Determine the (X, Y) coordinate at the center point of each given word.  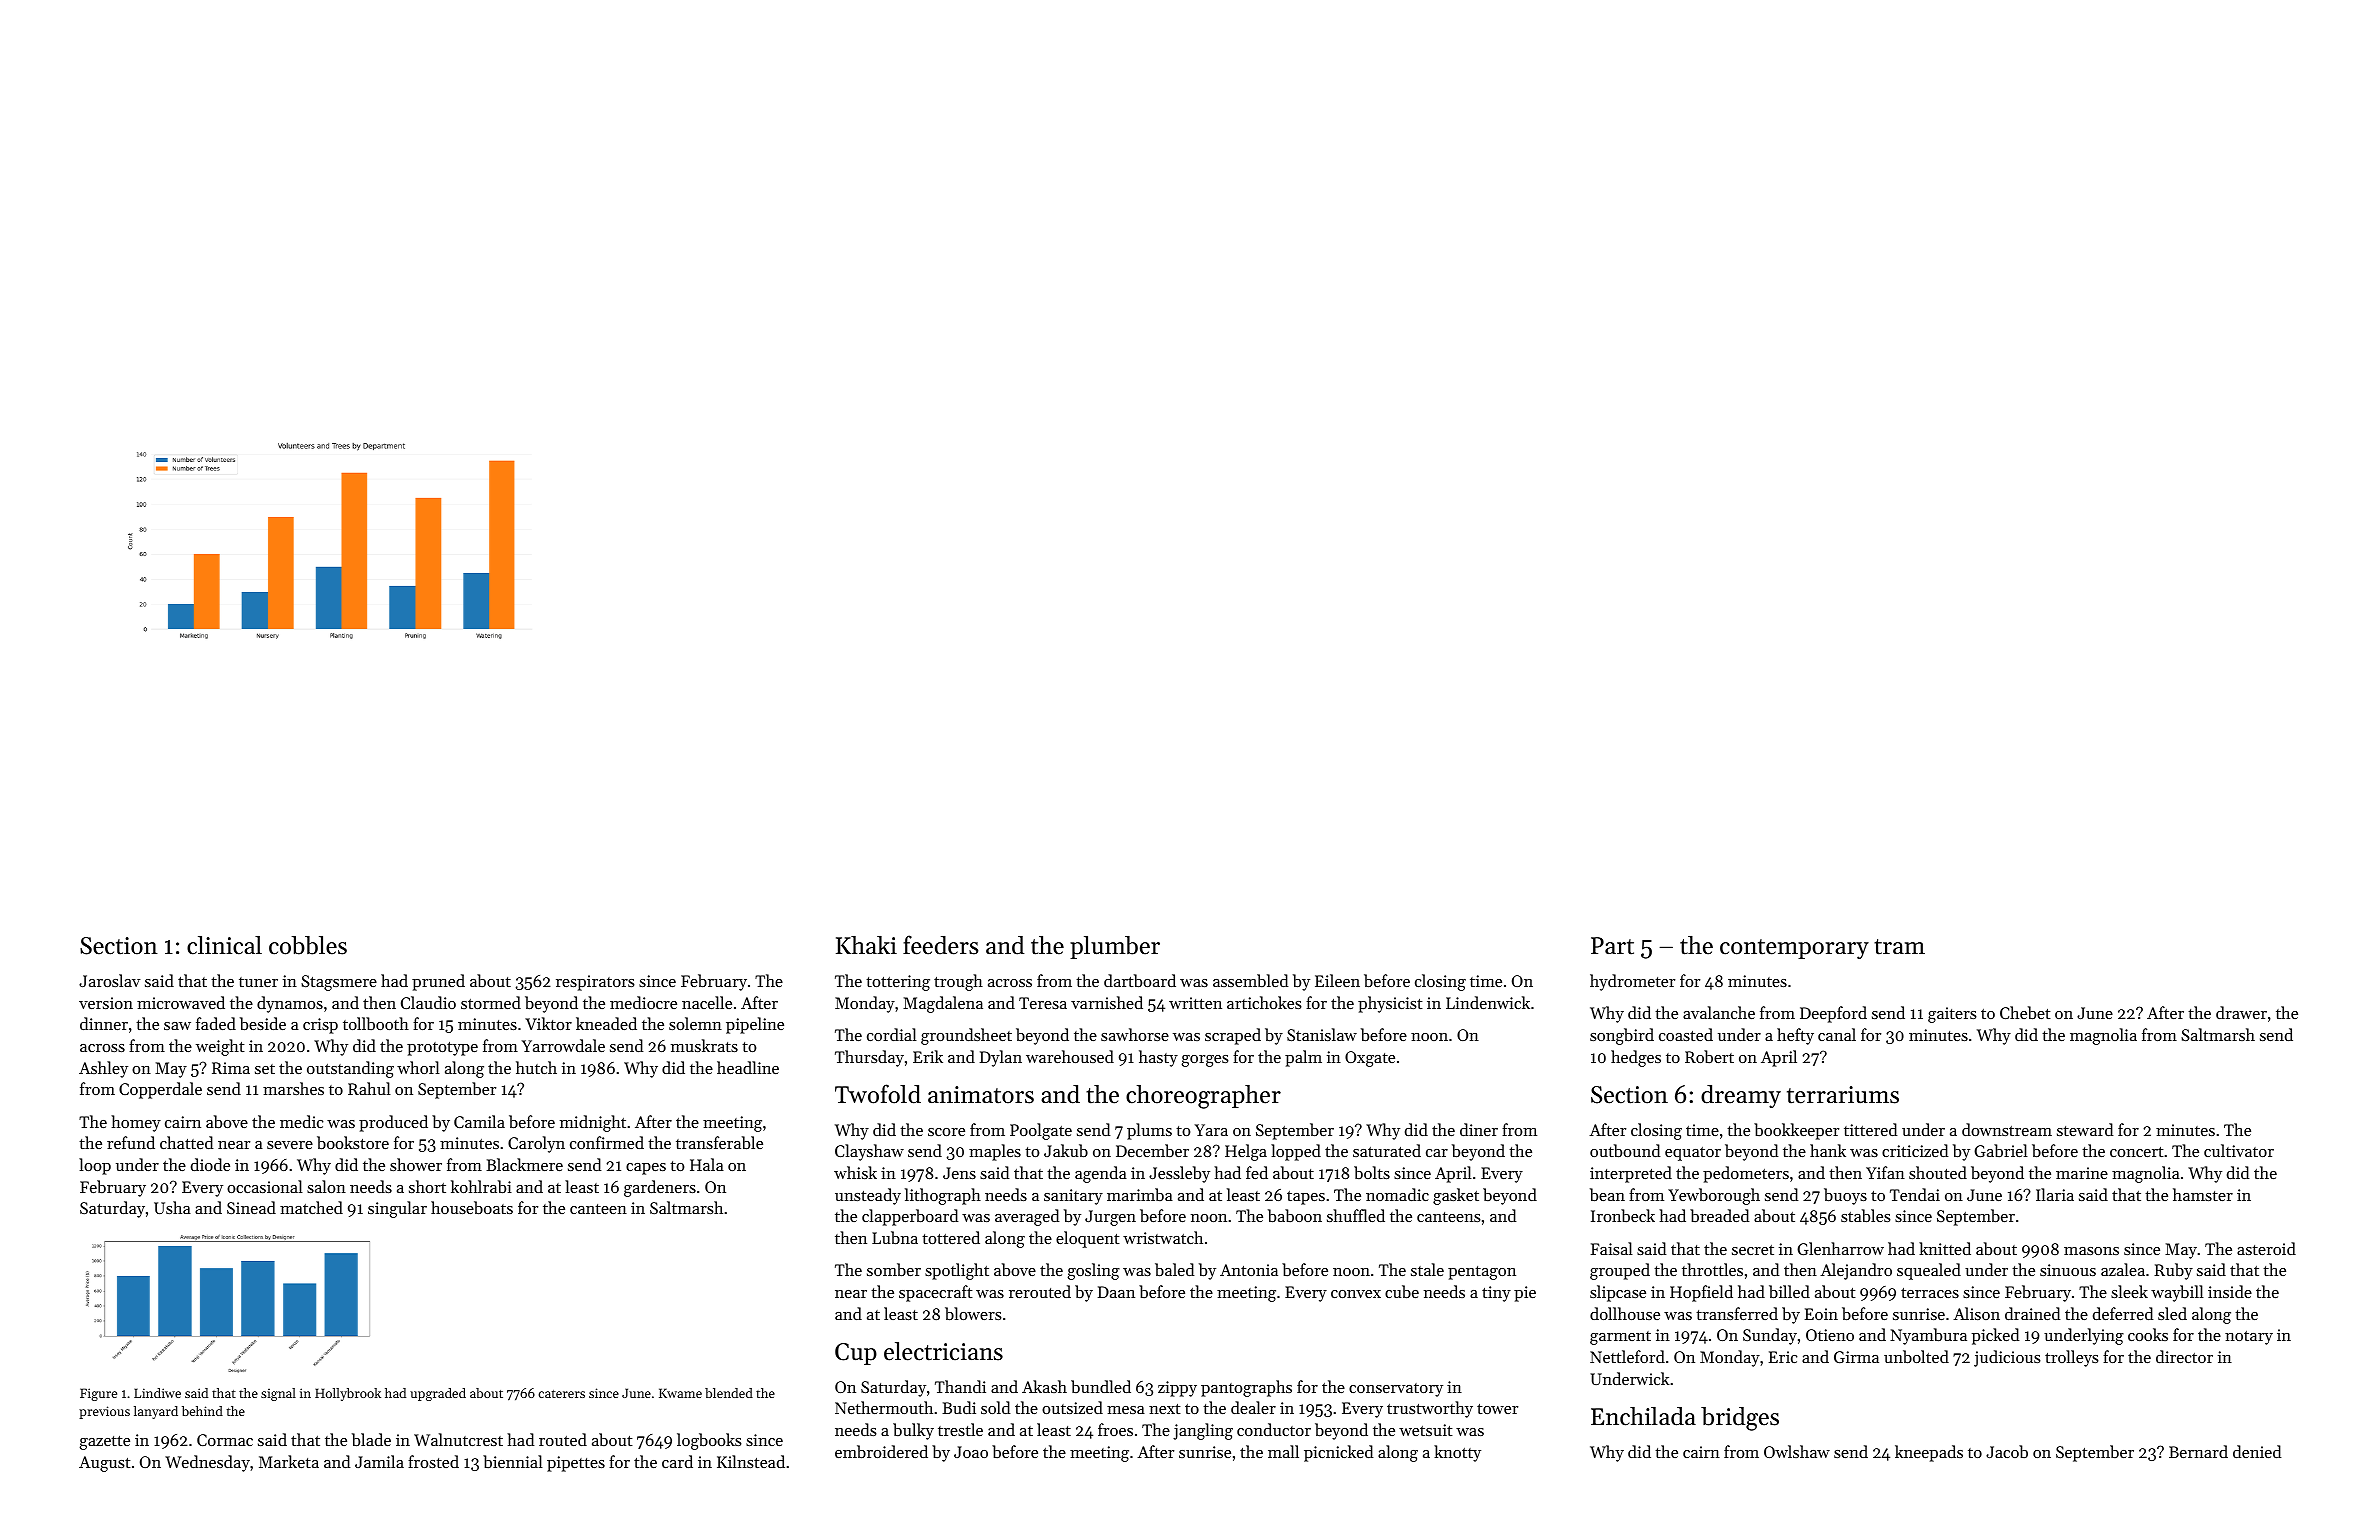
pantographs (1246, 1388)
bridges (1740, 1419)
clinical (224, 945)
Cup (856, 1354)
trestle (960, 1429)
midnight (593, 1123)
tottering (898, 983)
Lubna (895, 1237)
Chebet (2025, 1012)
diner (1479, 1129)
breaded (1719, 1215)
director (2184, 1356)
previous (104, 1412)
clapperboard (910, 1217)
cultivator (2239, 1150)
